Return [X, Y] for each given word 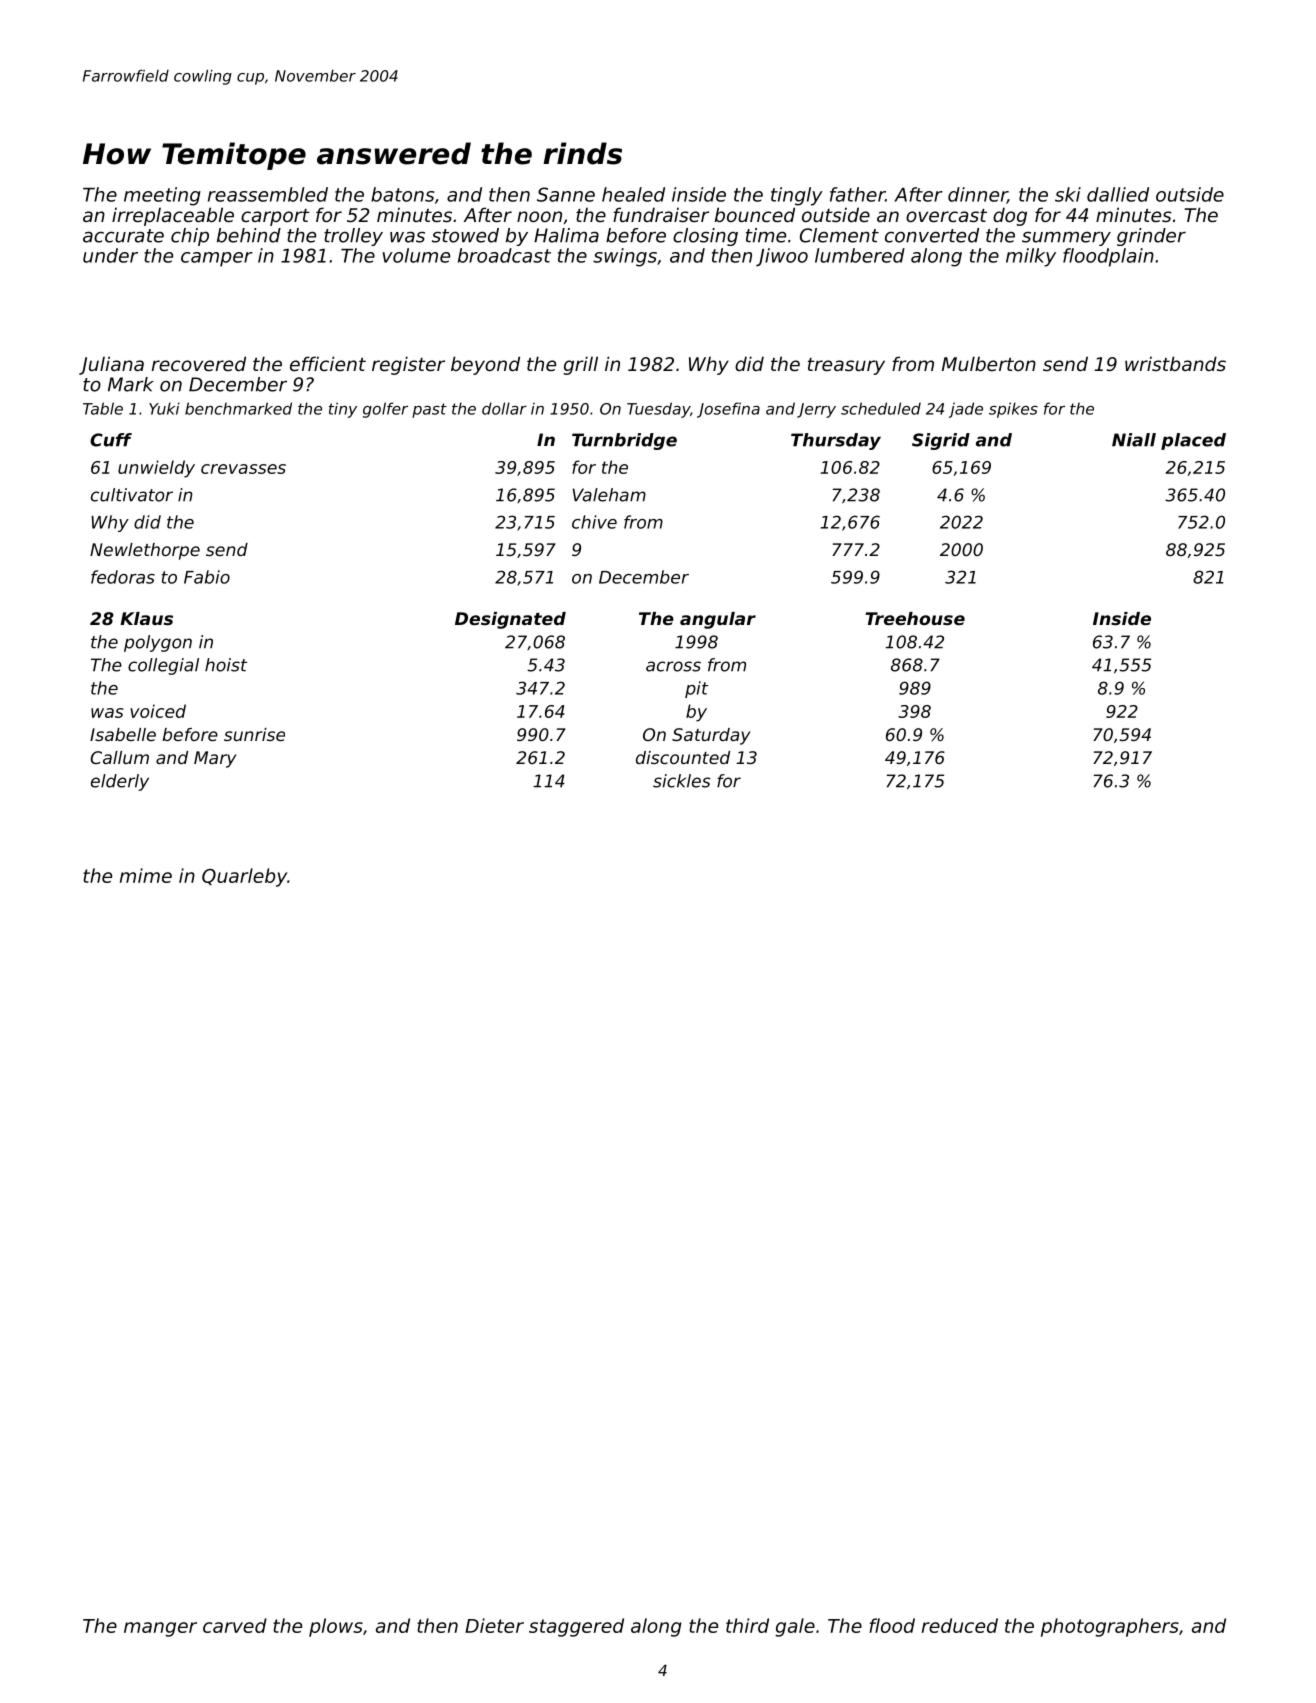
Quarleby [244, 877]
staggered [576, 1627]
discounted [683, 757]
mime [146, 875]
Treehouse [915, 618]
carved [235, 1625]
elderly [120, 782]
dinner [977, 195]
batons [402, 194]
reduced [960, 1625]
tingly [797, 196]
